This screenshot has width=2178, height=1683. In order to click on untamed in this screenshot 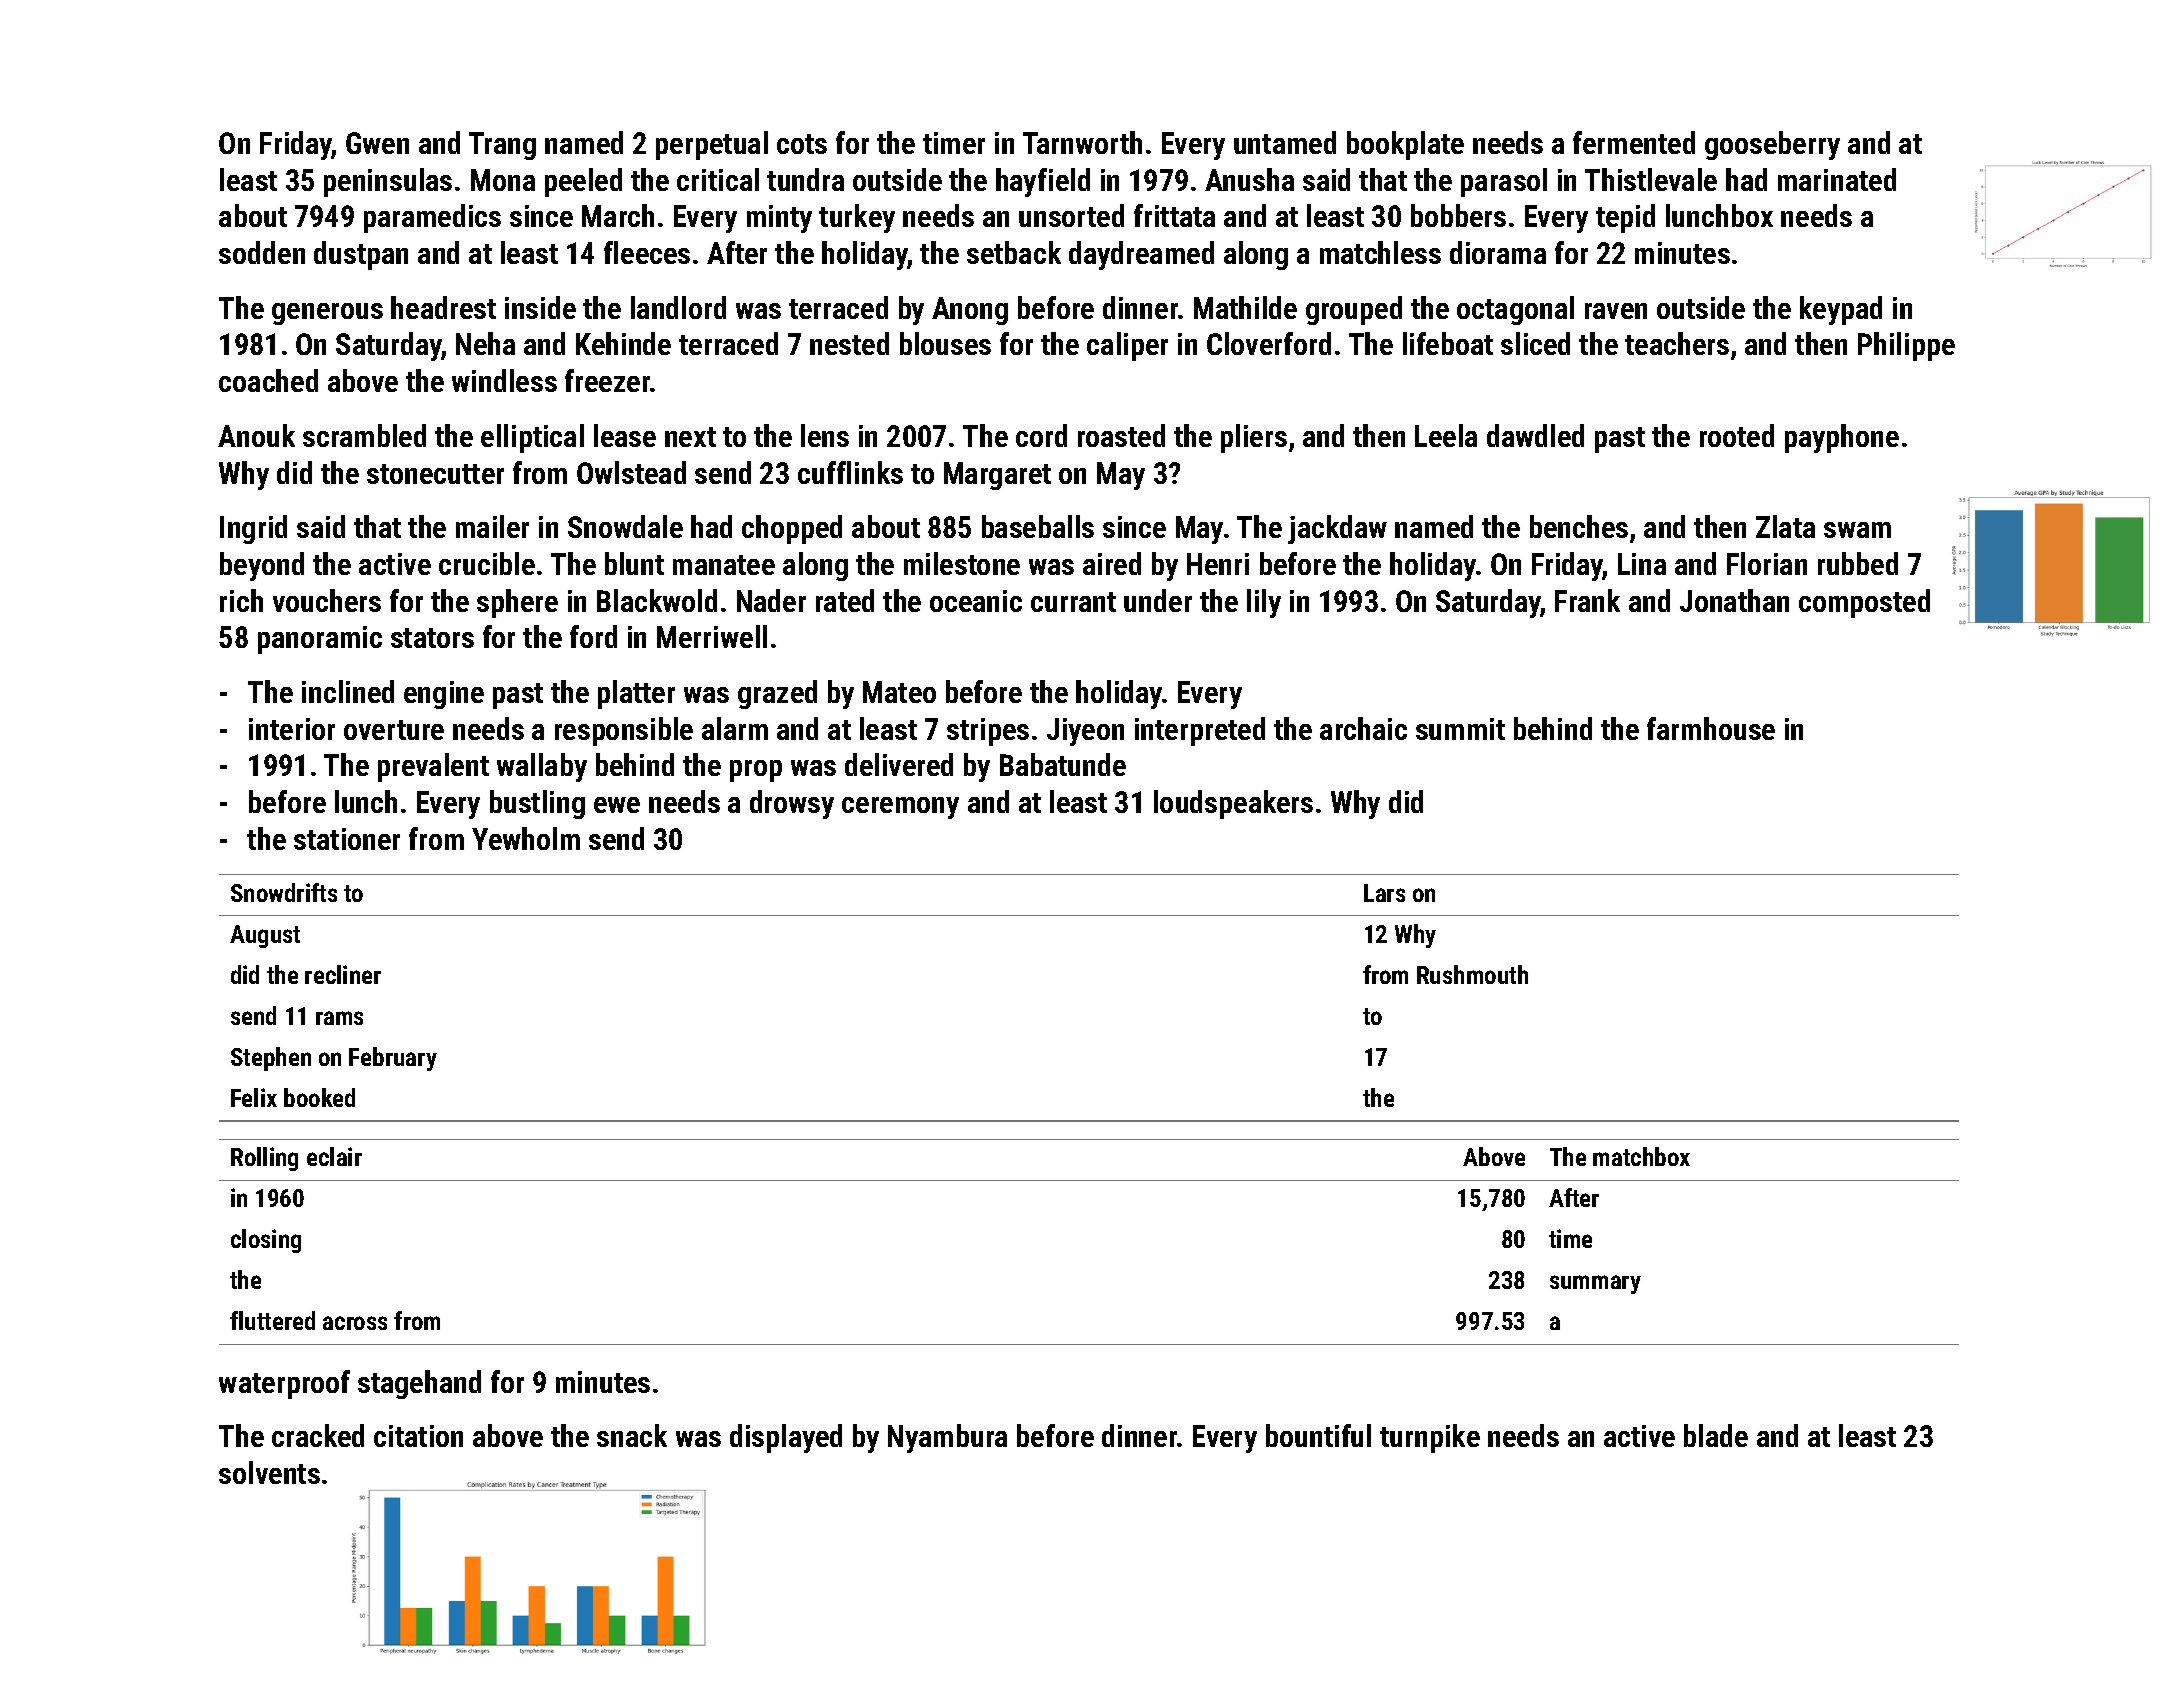, I will do `click(1285, 142)`.
